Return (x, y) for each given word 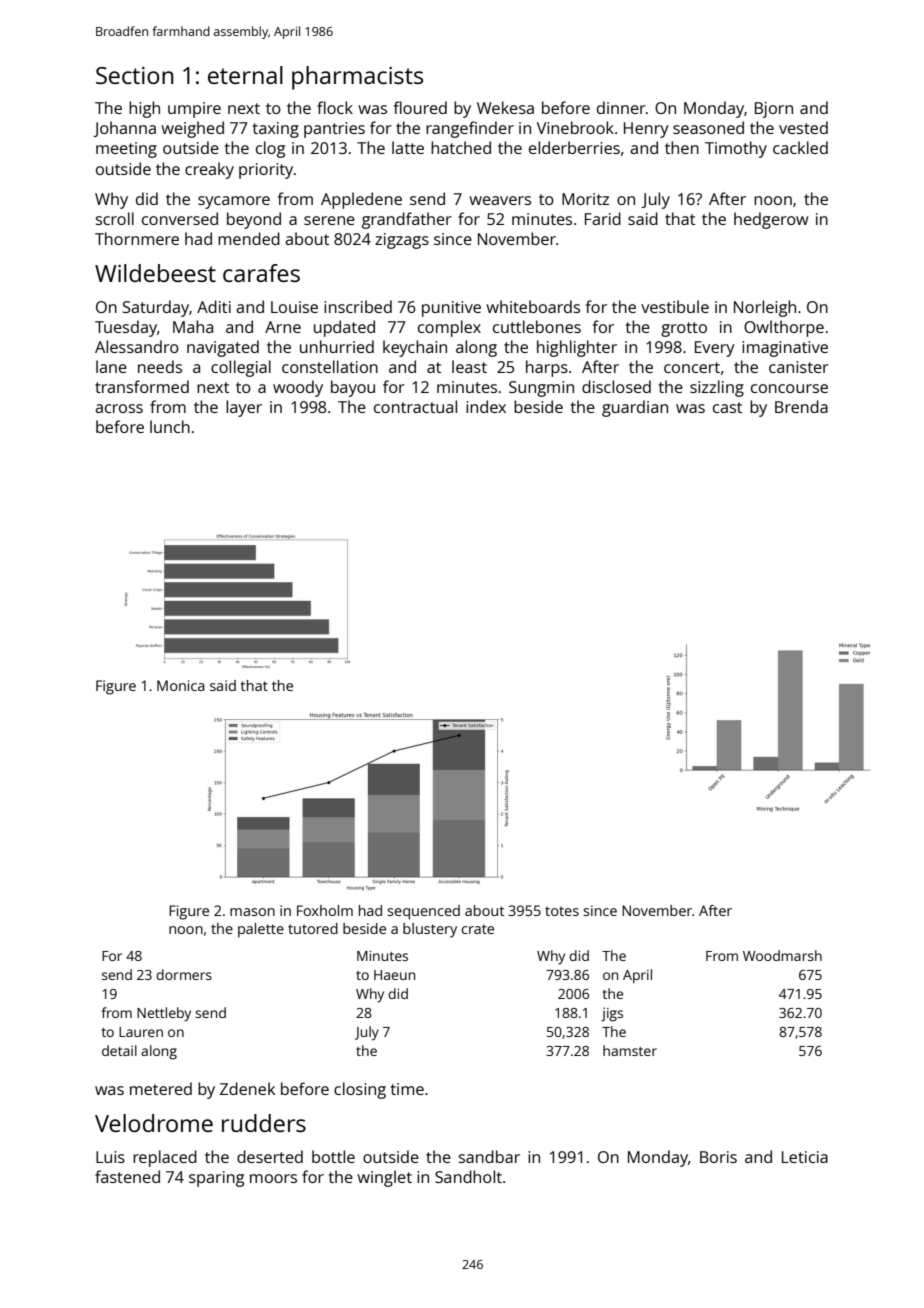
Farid (603, 218)
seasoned (708, 127)
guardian (635, 408)
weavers (500, 200)
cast (727, 407)
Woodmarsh (782, 955)
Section (134, 75)
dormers (184, 974)
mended (249, 238)
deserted (270, 1156)
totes (562, 911)
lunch (170, 426)
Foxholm (325, 910)
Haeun (394, 975)
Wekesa (505, 107)
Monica (181, 685)
